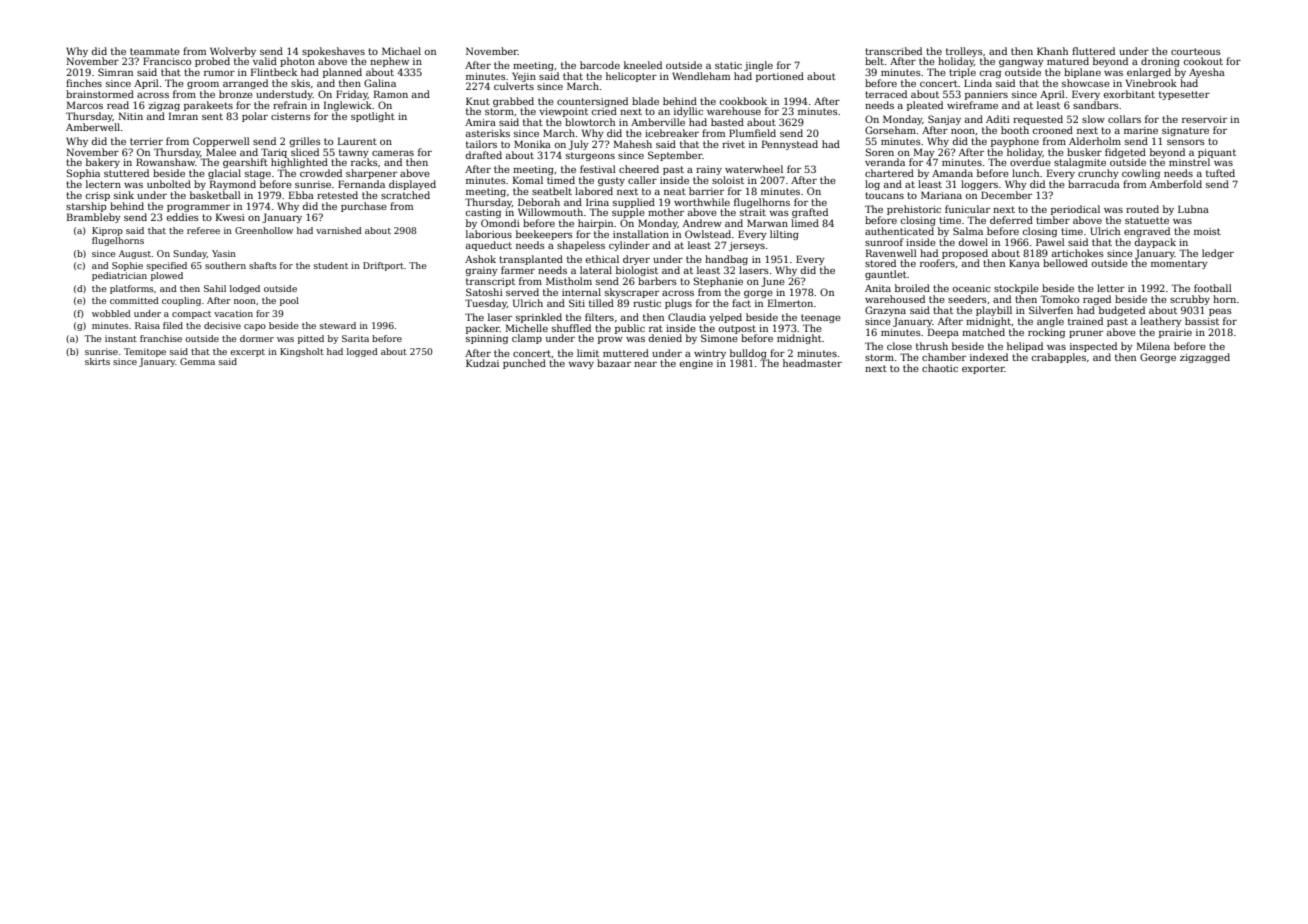  I want to click on Alderholm, so click(1095, 141).
